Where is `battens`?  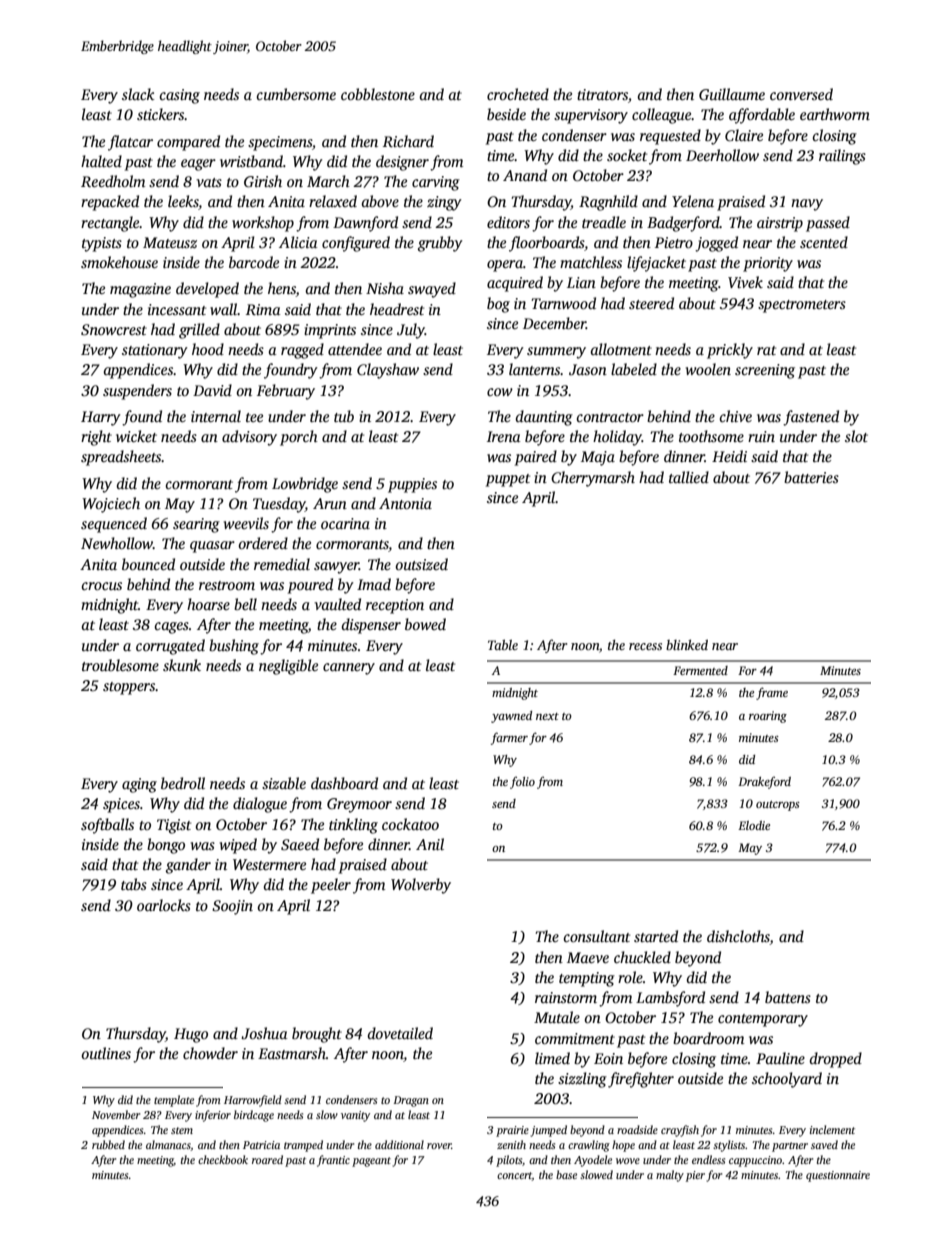 battens is located at coordinates (788, 997).
